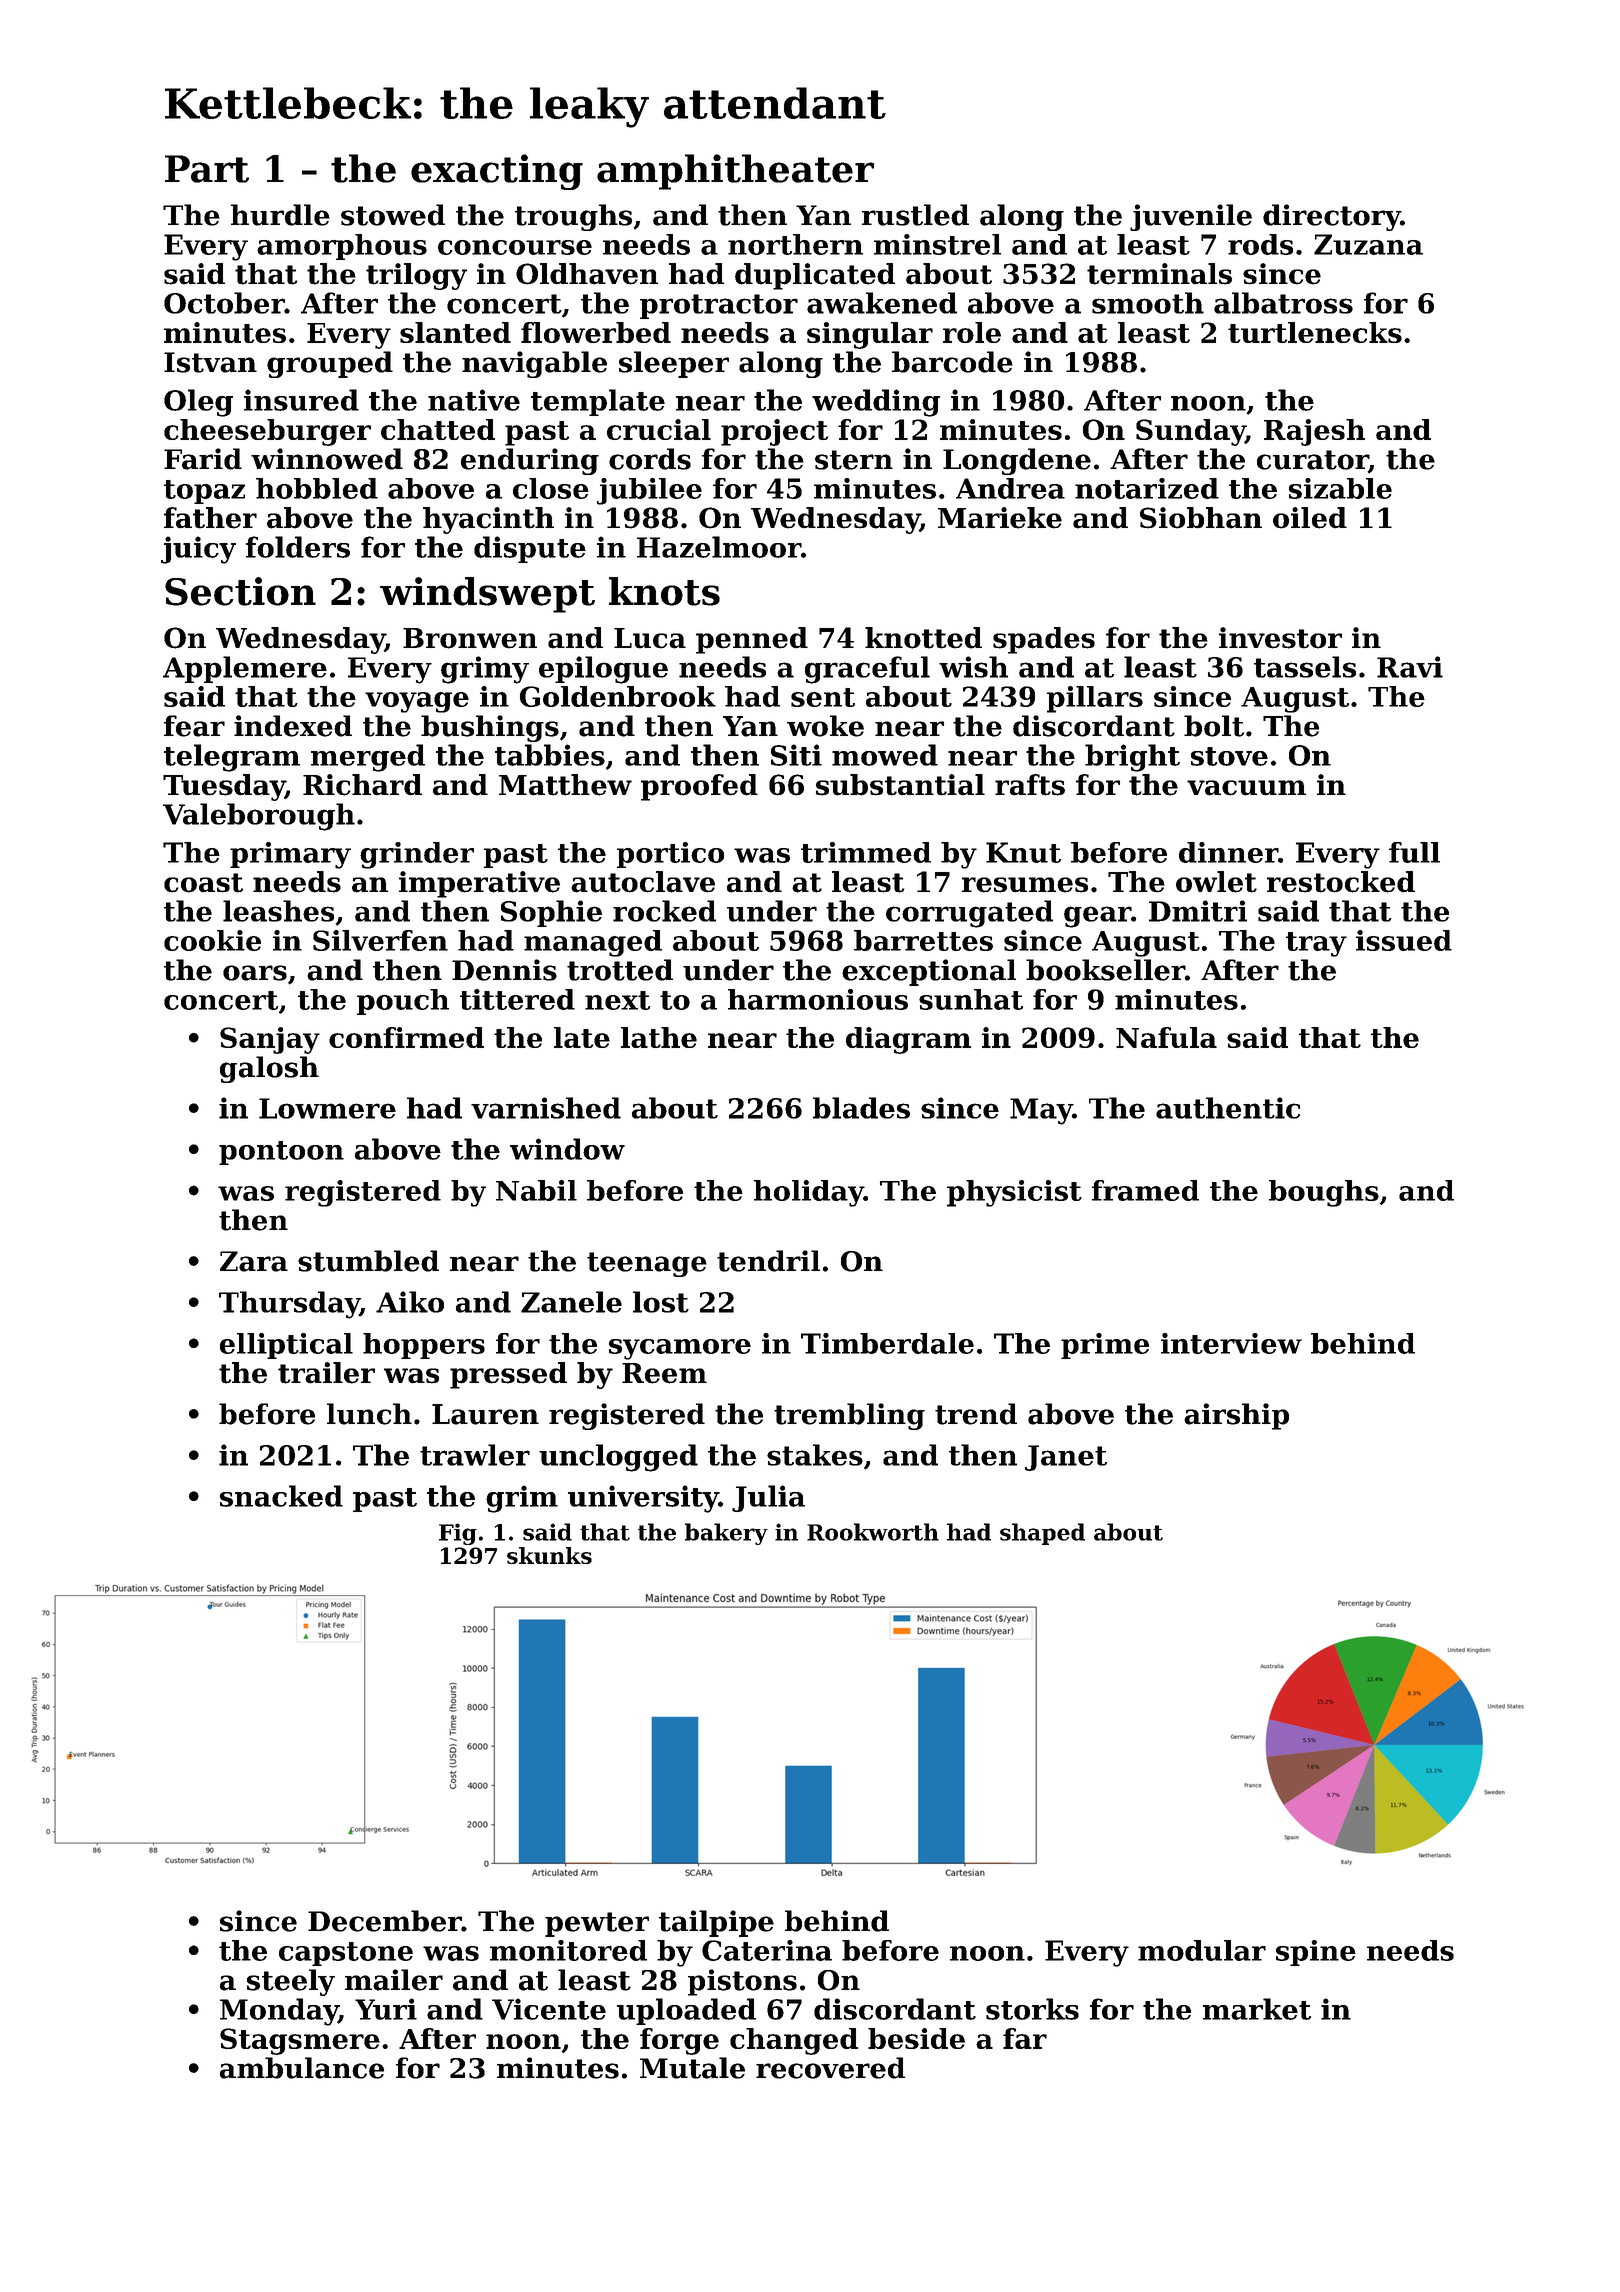  Describe the element at coordinates (719, 306) in the screenshot. I see `protractor` at that location.
